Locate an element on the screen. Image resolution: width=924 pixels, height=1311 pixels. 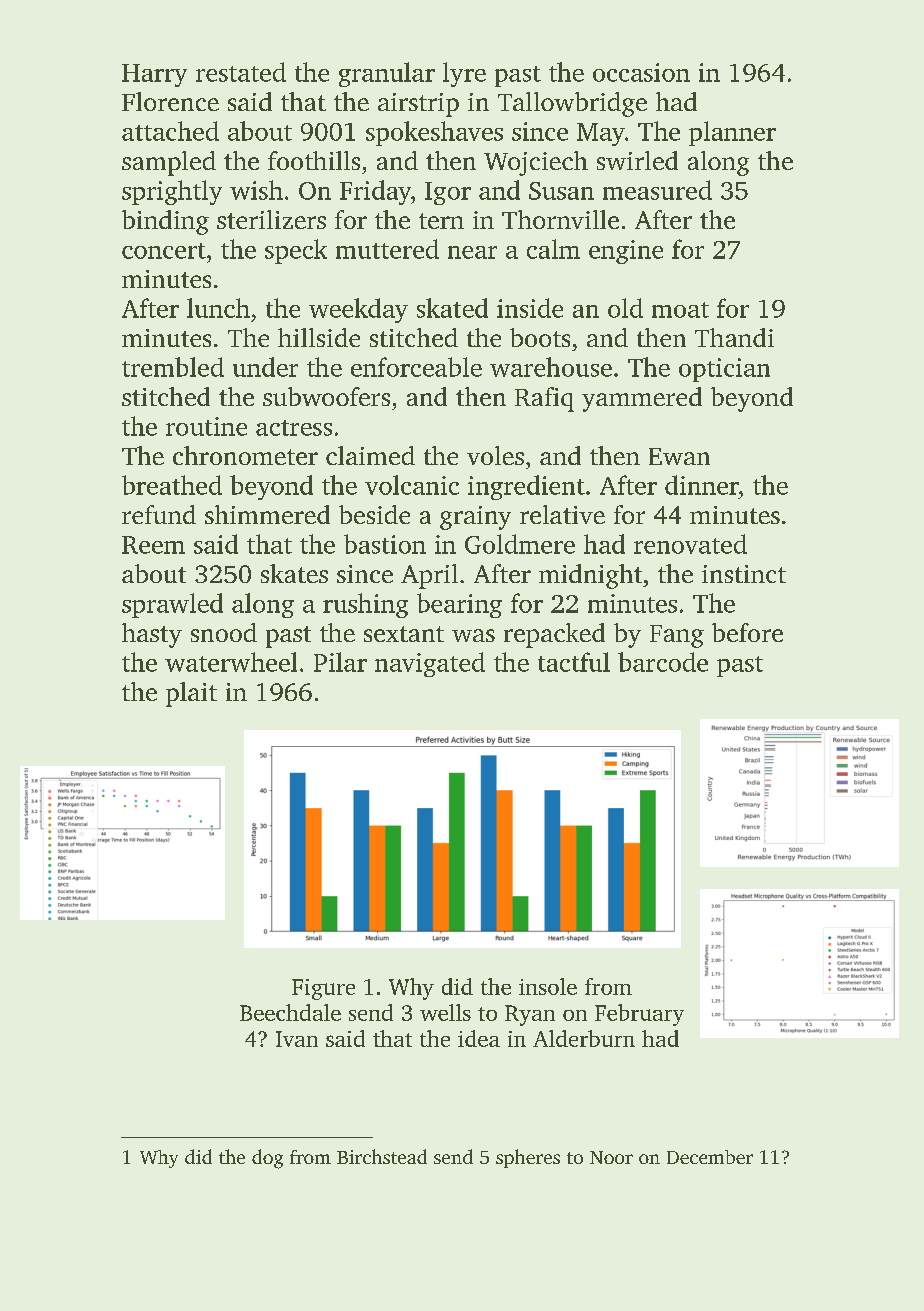
dog is located at coordinates (267, 1159).
